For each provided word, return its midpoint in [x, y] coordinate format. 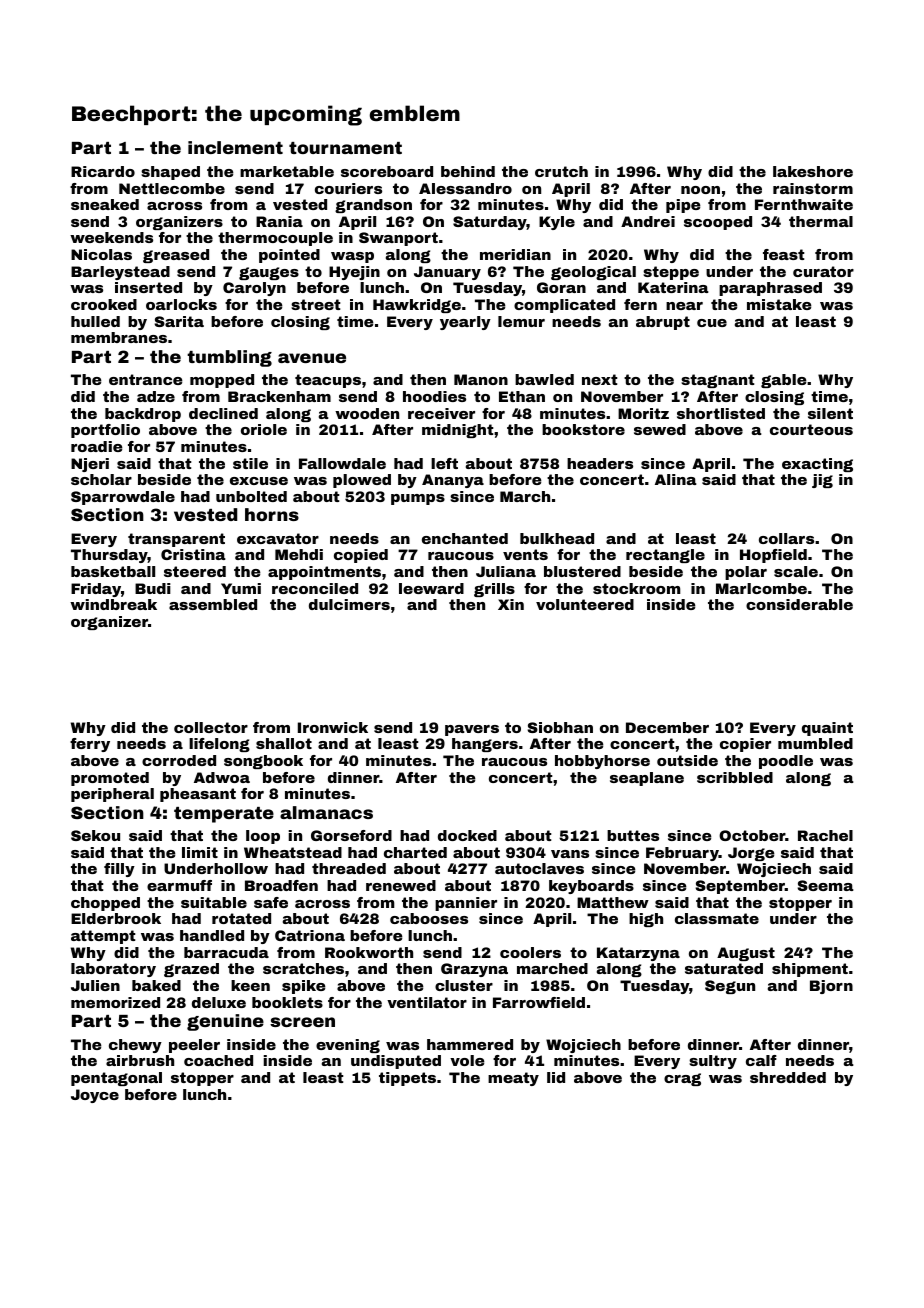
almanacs [326, 812]
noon [700, 190]
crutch [561, 171]
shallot [284, 743]
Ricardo [103, 171]
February [682, 854]
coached [218, 1060]
